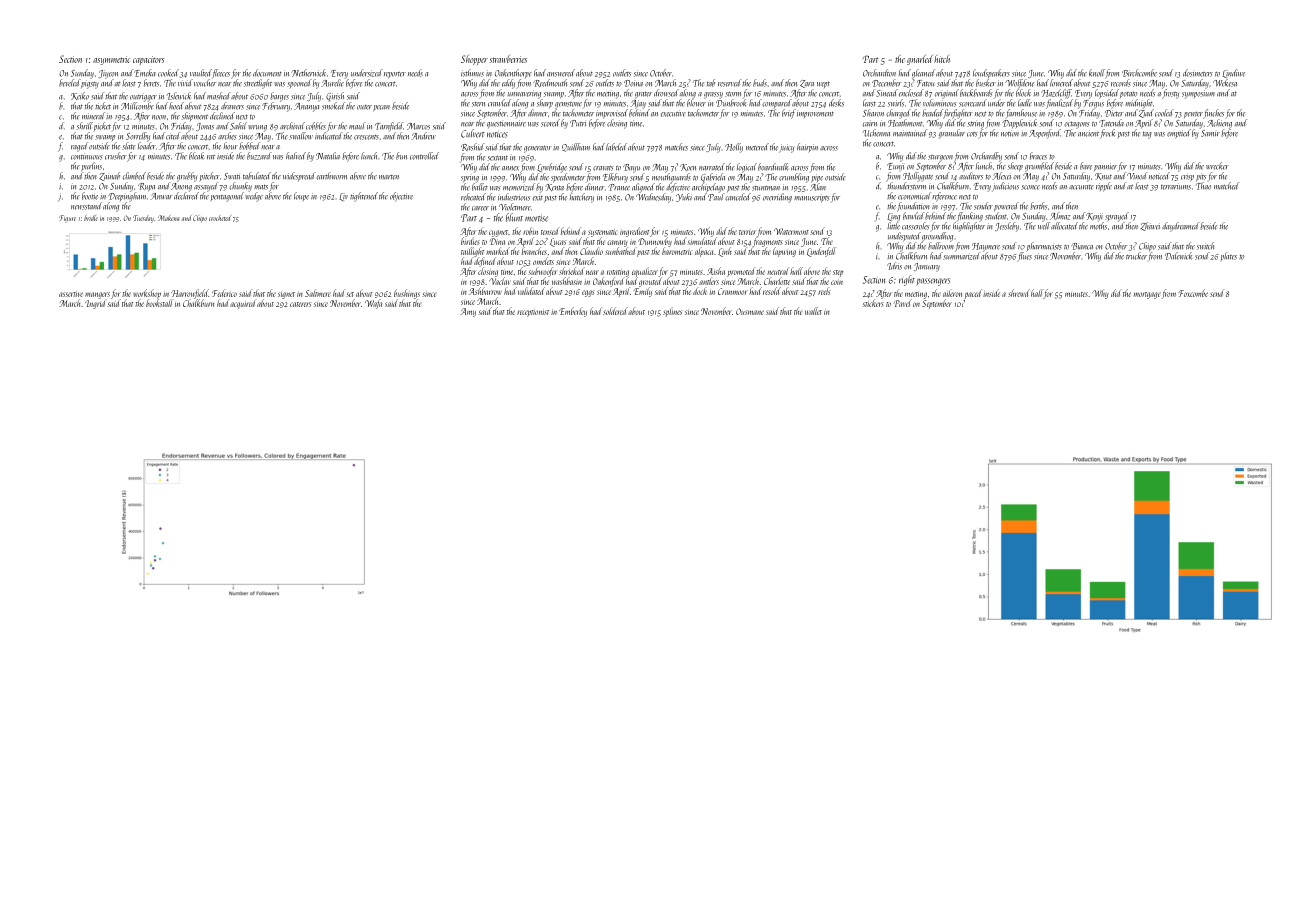 The height and width of the document is (924, 1308). Describe the element at coordinates (1159, 176) in the document. I see `noticed` at that location.
